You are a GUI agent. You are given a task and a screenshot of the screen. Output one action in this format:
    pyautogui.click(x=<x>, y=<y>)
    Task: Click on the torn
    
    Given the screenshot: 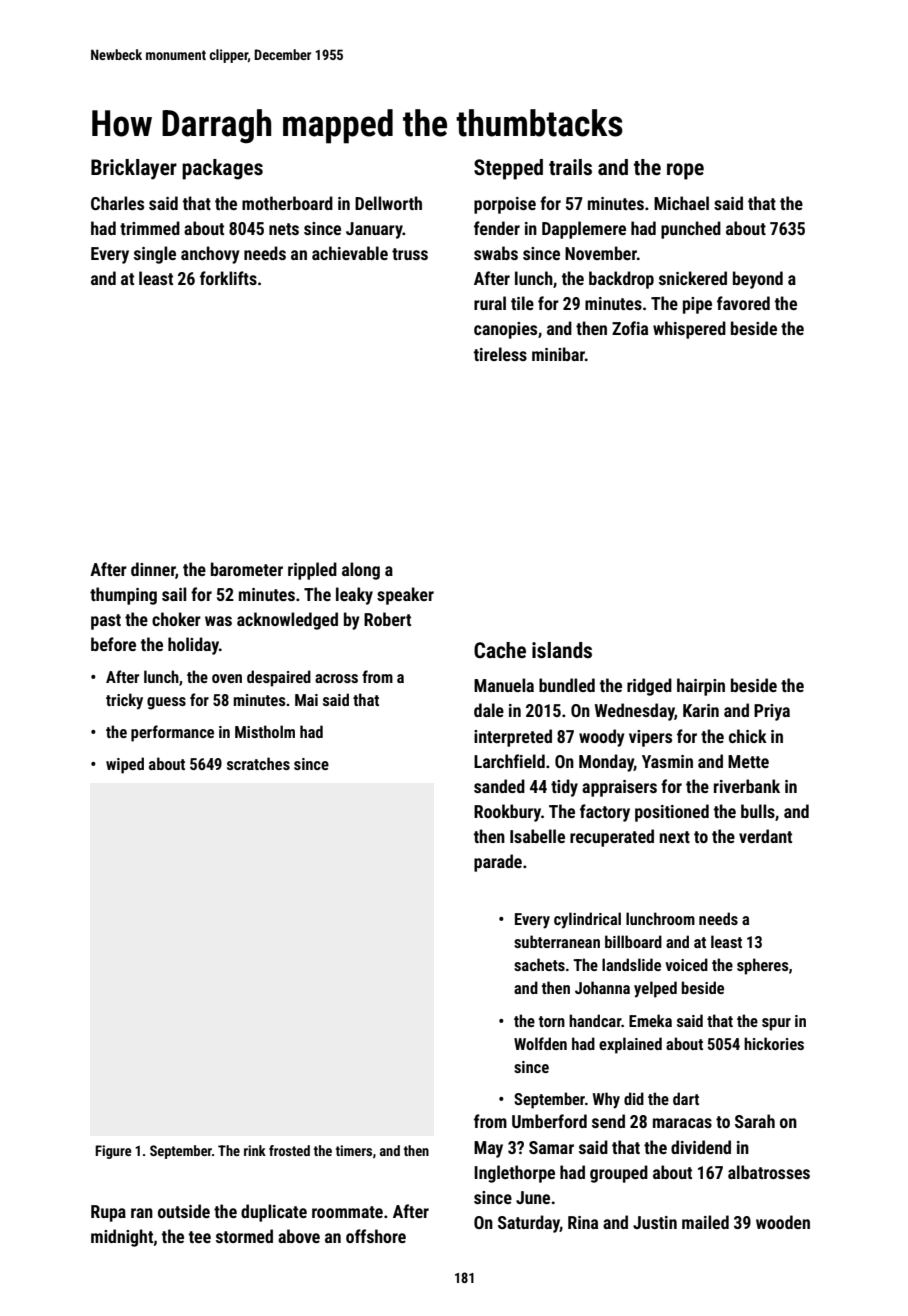 What is the action you would take?
    pyautogui.click(x=552, y=1021)
